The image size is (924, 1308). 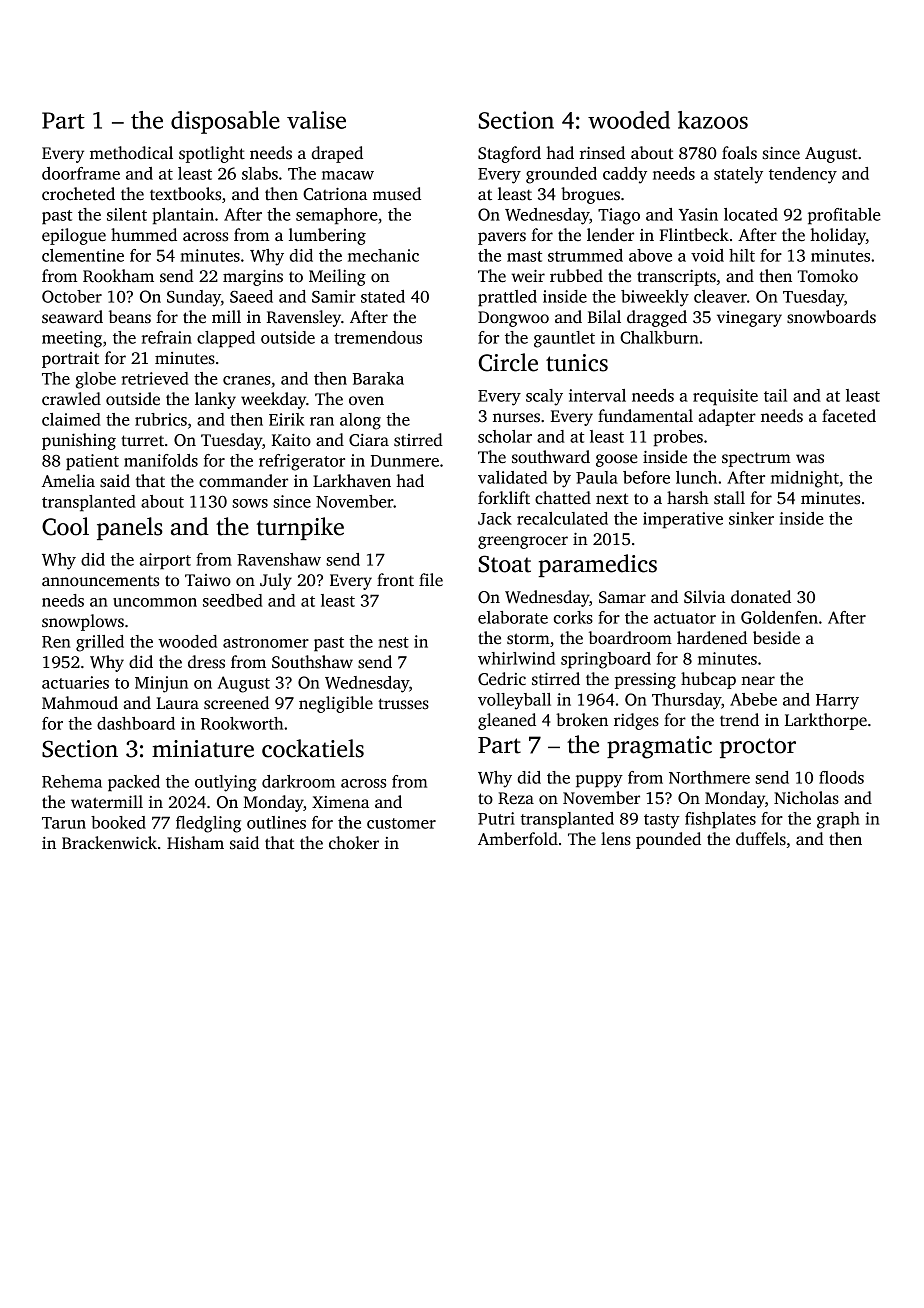 What do you see at coordinates (383, 296) in the page?
I see `stated` at bounding box center [383, 296].
